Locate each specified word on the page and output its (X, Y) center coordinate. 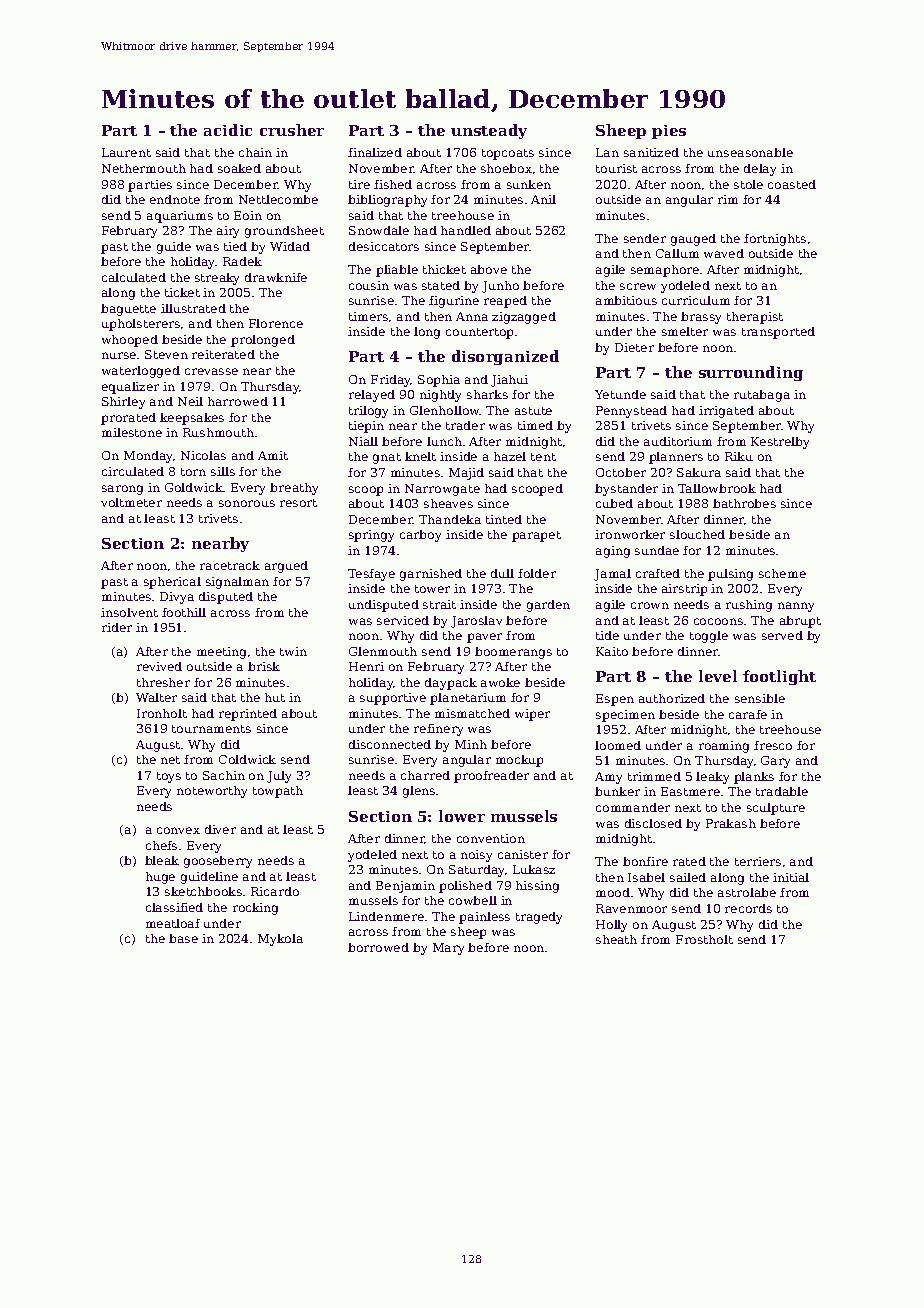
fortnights (775, 240)
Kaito (612, 651)
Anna (472, 316)
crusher (292, 130)
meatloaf (173, 923)
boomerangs (513, 653)
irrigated (726, 412)
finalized (375, 152)
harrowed (238, 401)
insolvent (129, 612)
